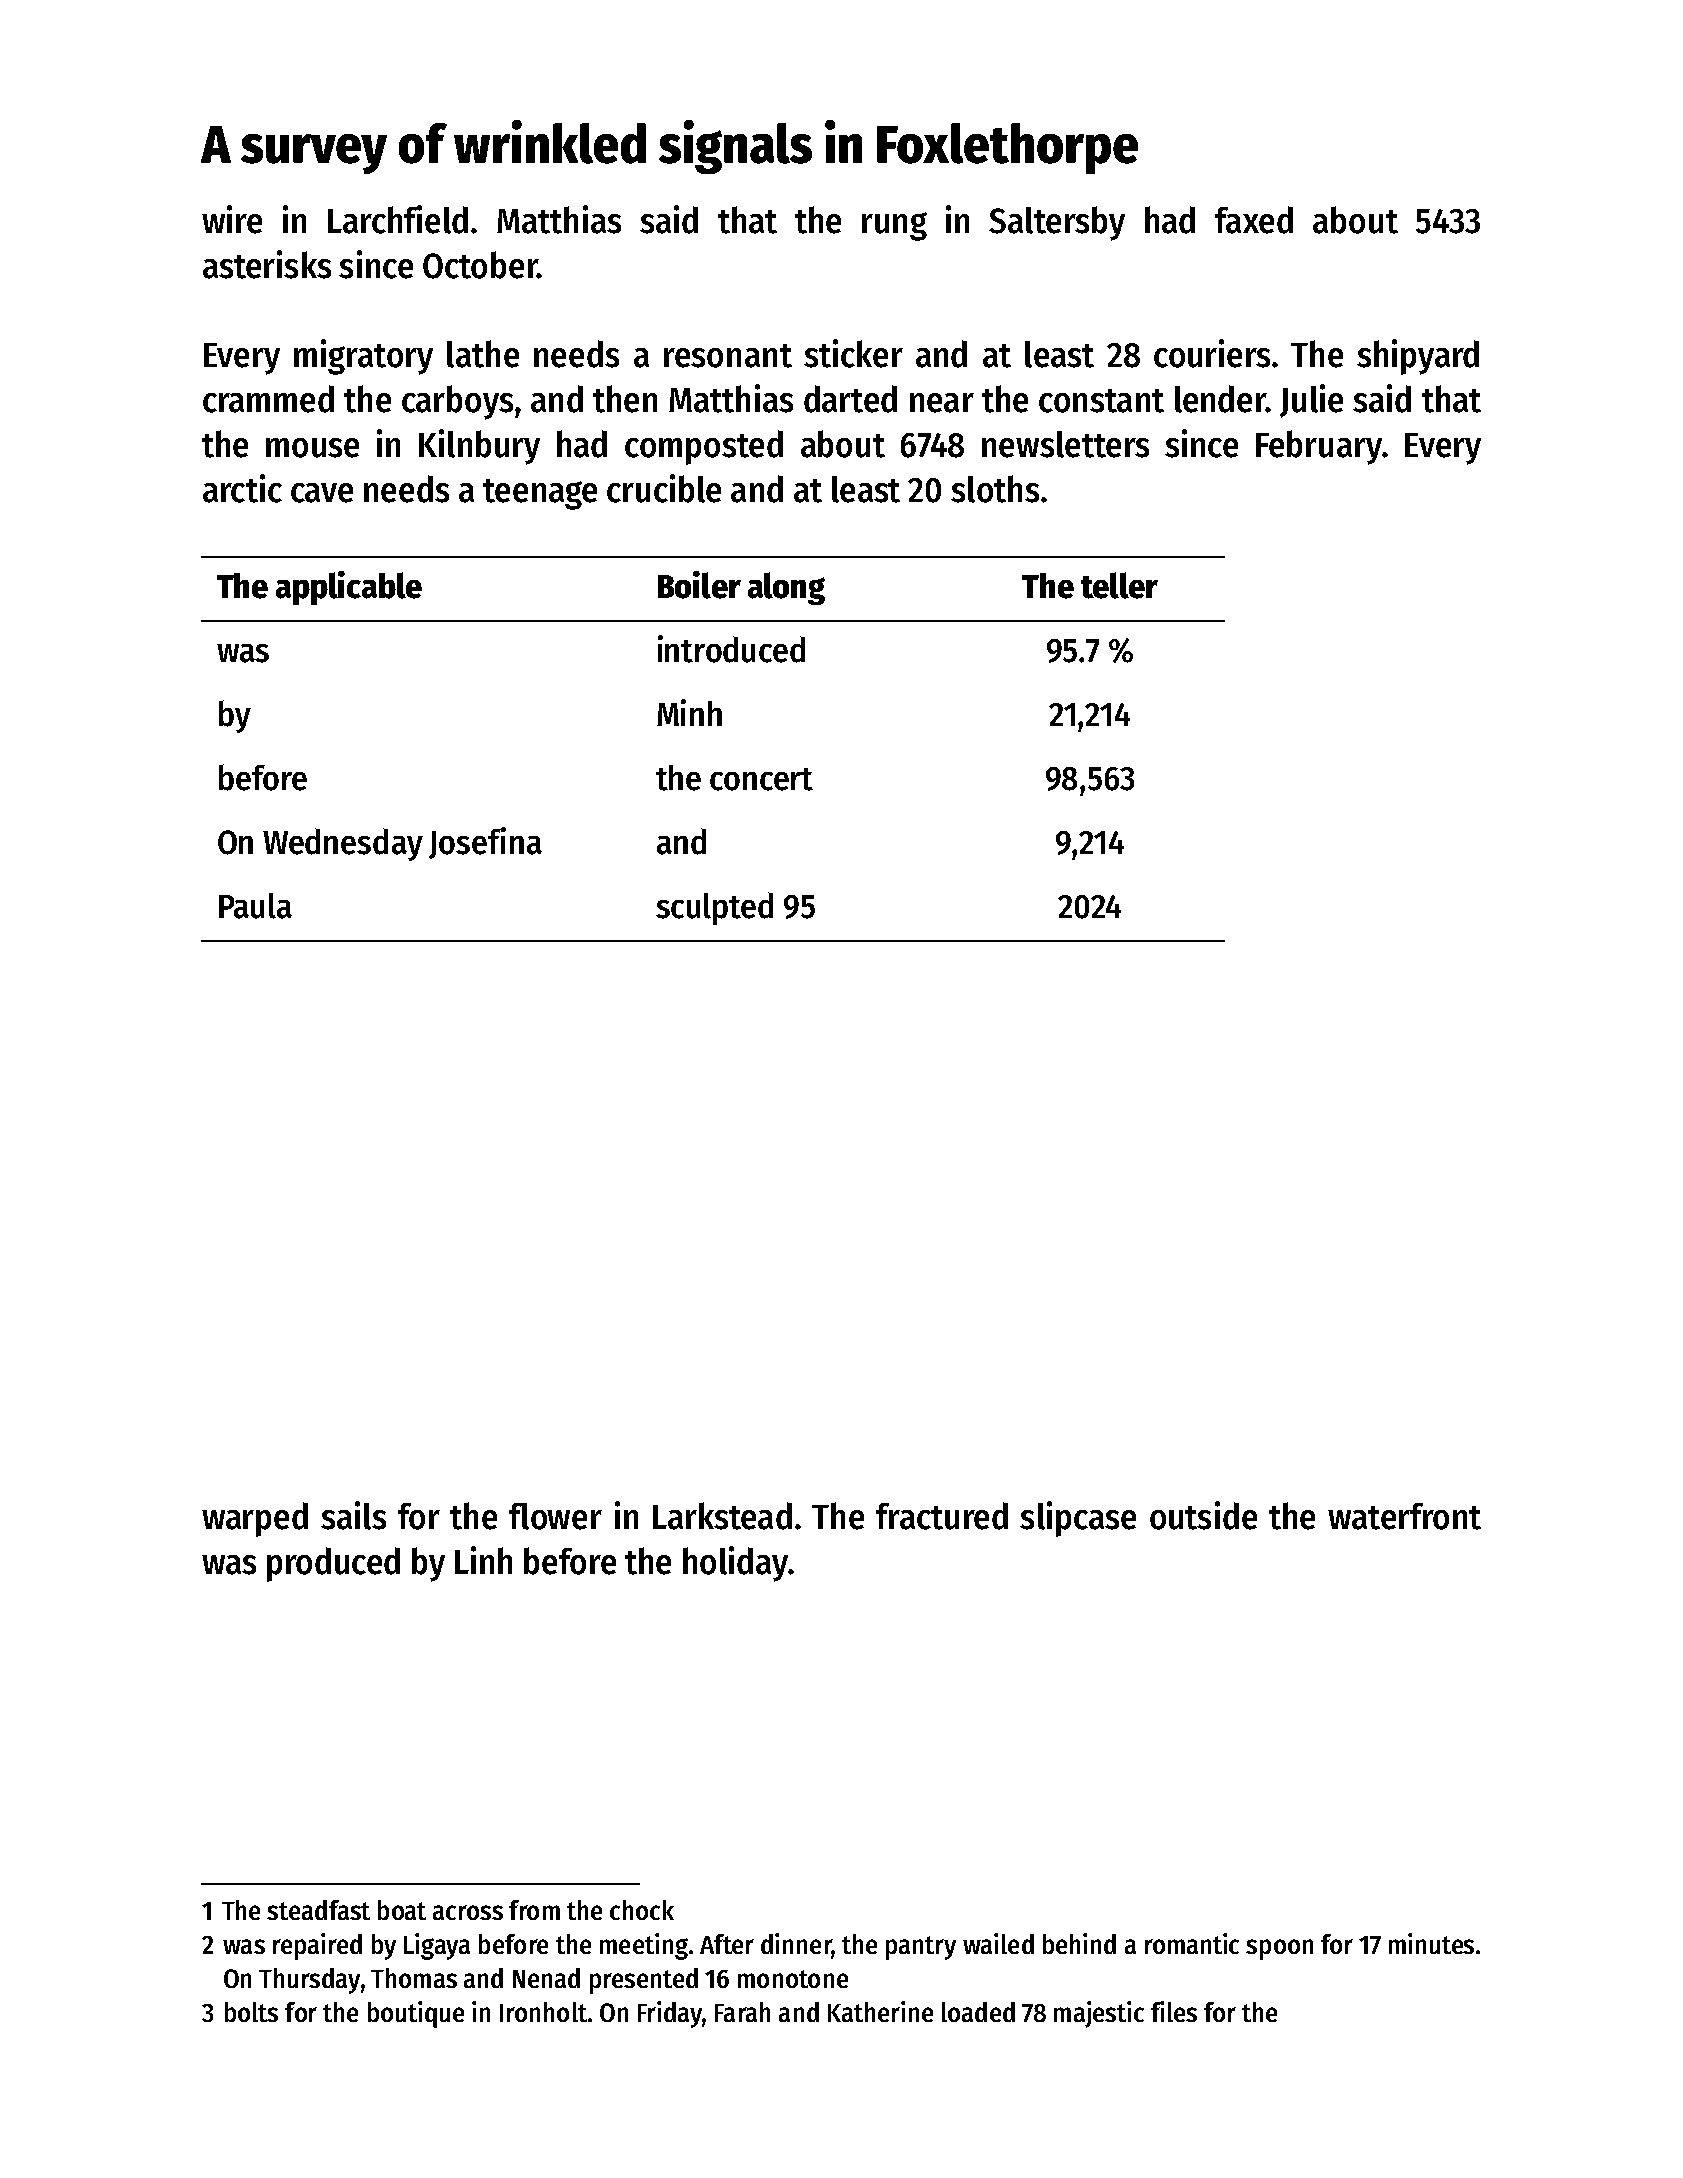 This page has height=2178, width=1683. What do you see at coordinates (1119, 585) in the page?
I see `teller` at bounding box center [1119, 585].
